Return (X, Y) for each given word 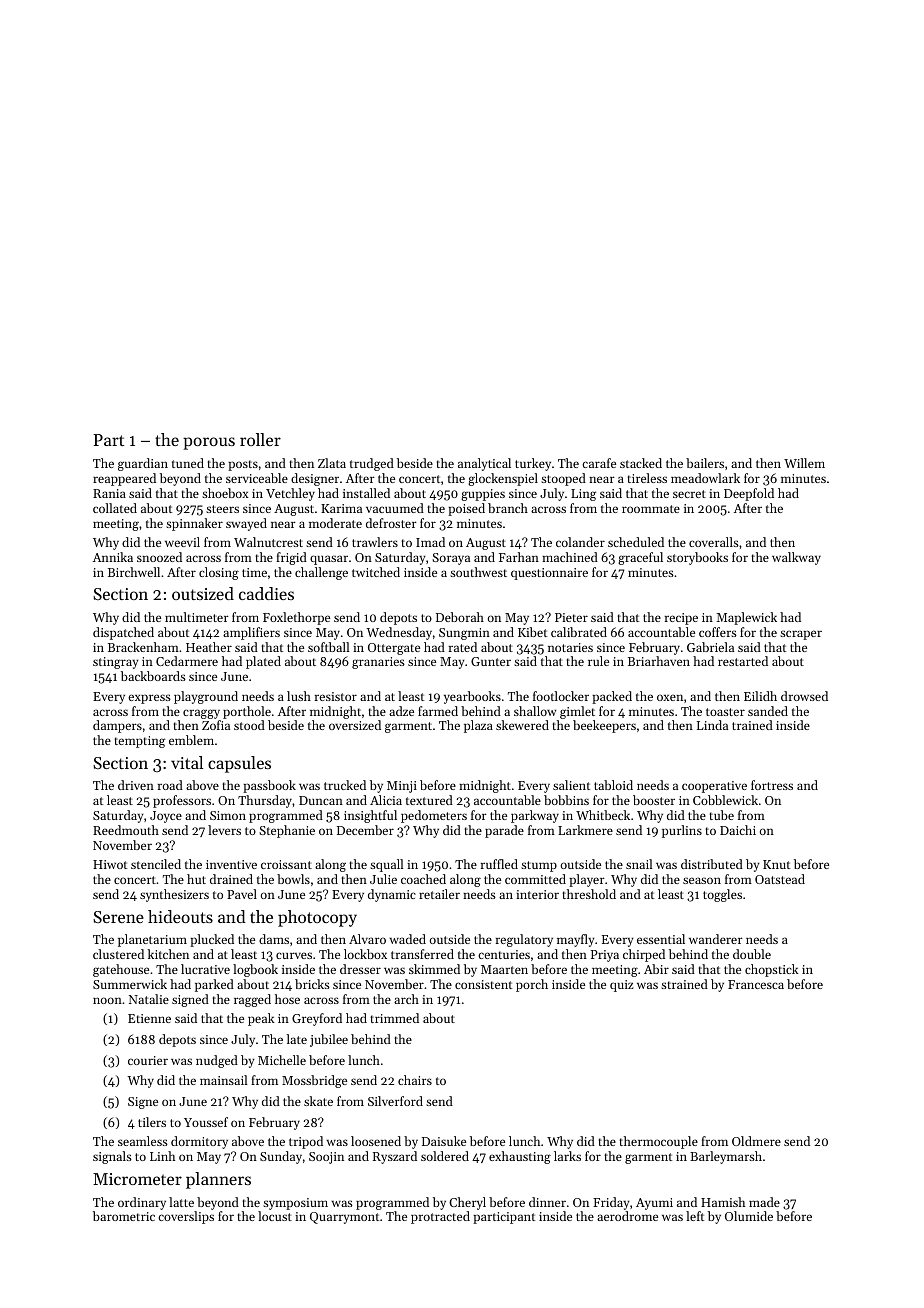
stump (539, 866)
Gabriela (710, 647)
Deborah (460, 617)
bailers (705, 463)
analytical (484, 464)
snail (639, 864)
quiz (622, 986)
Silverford (395, 1101)
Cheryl (467, 1203)
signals (112, 1157)
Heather (209, 647)
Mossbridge (314, 1081)
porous (209, 443)
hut (196, 879)
